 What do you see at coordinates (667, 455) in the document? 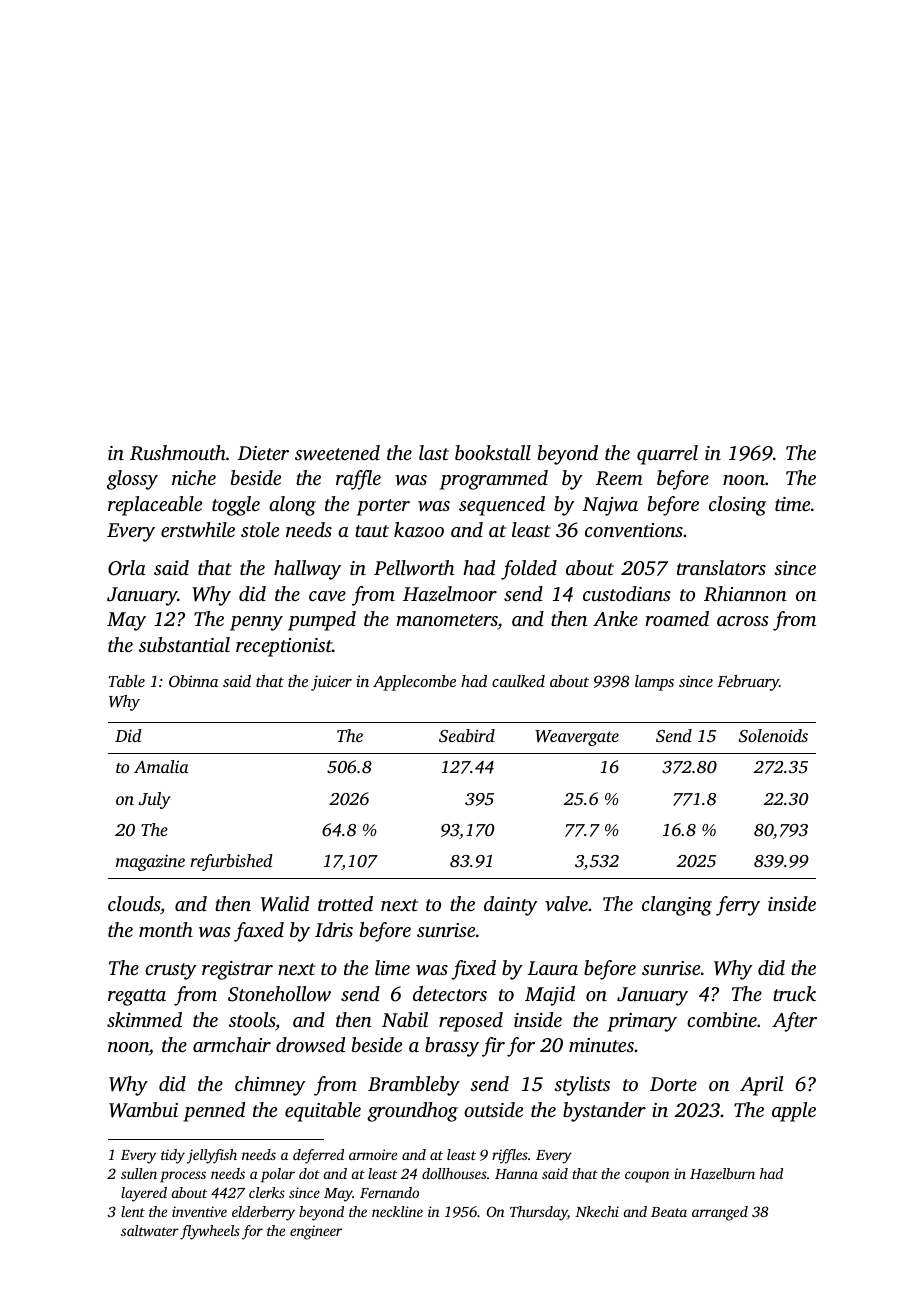
I see `quarrel` at bounding box center [667, 455].
